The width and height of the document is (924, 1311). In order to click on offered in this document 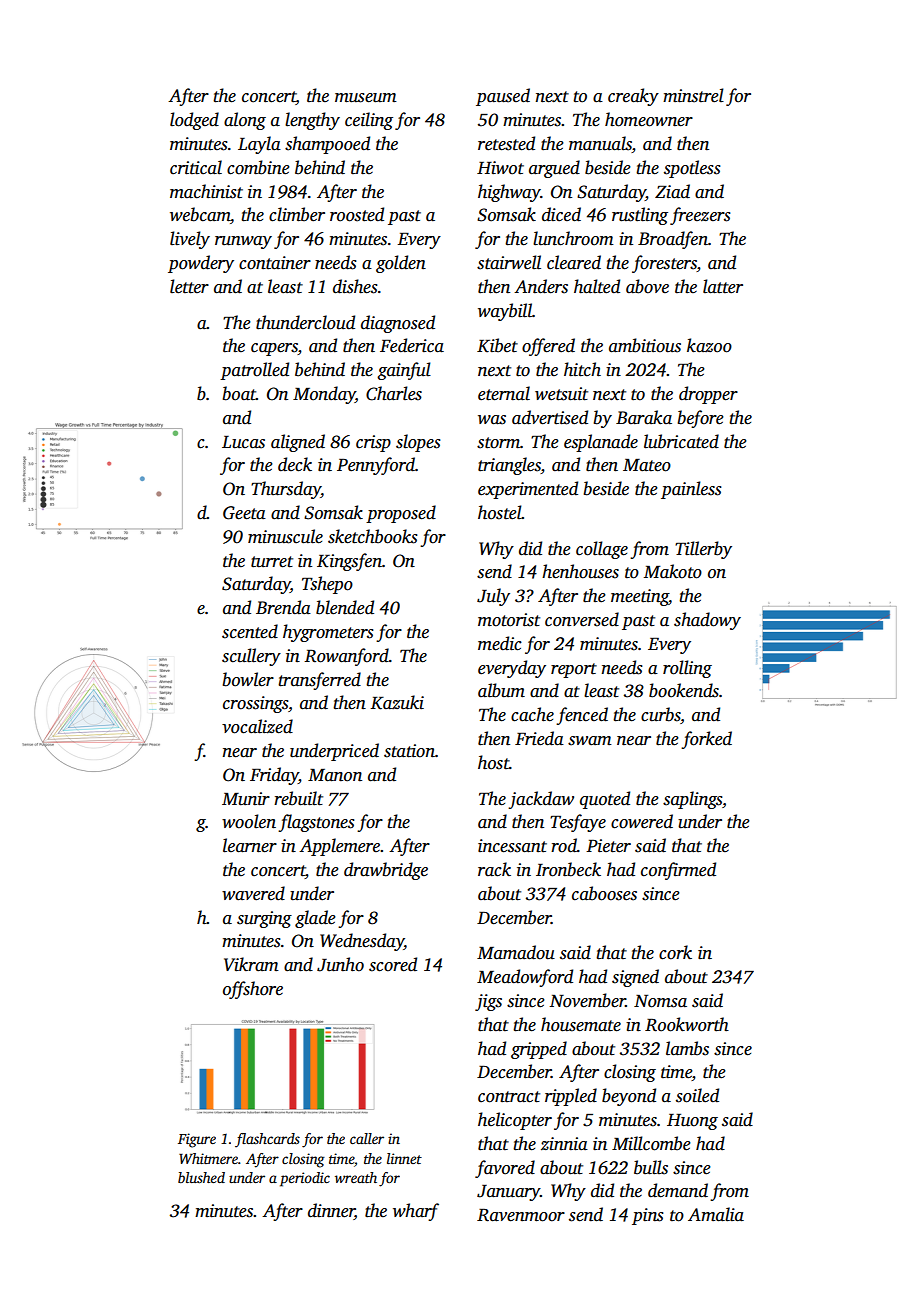, I will do `click(548, 347)`.
